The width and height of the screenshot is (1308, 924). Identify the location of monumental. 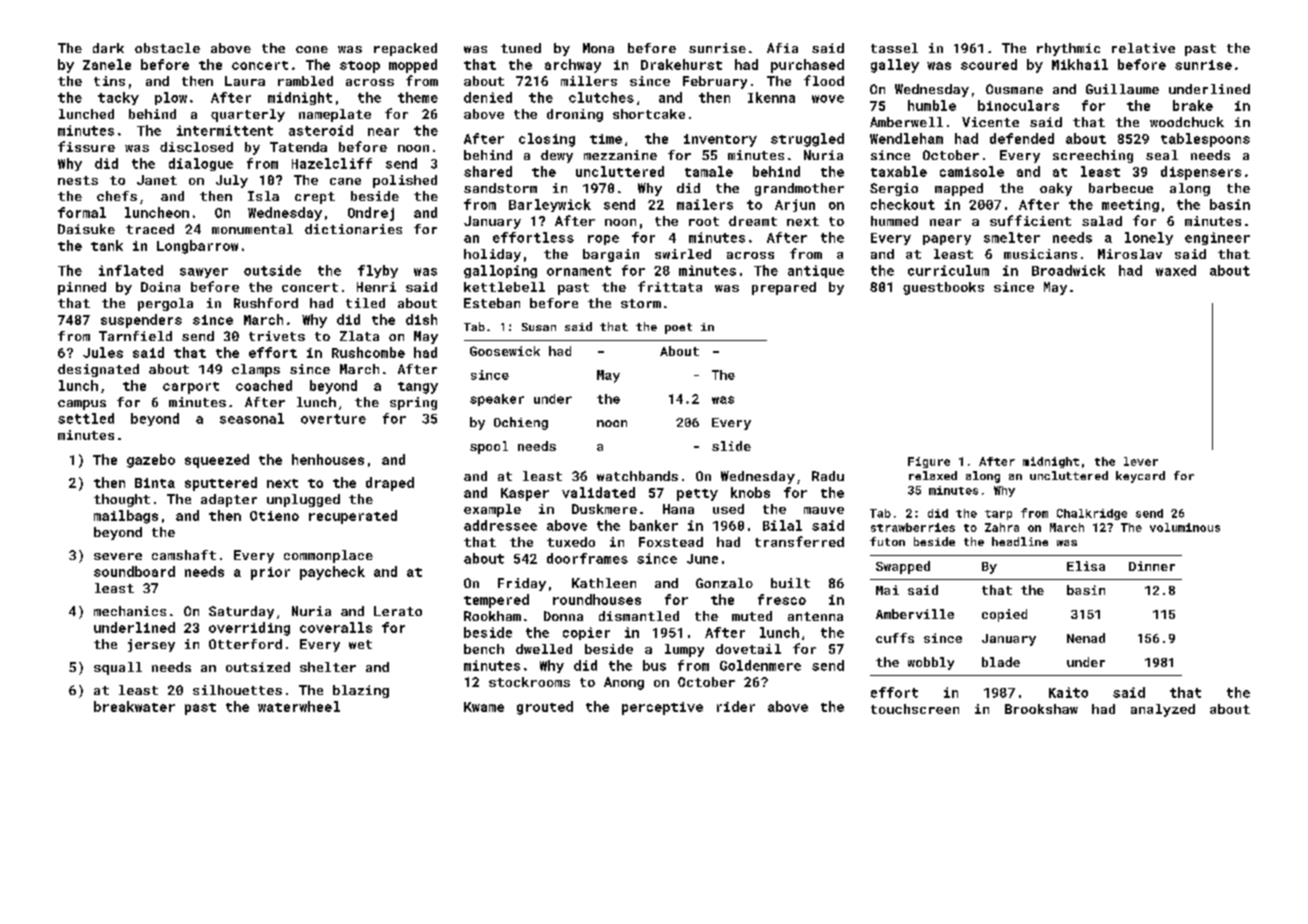
(252, 229).
